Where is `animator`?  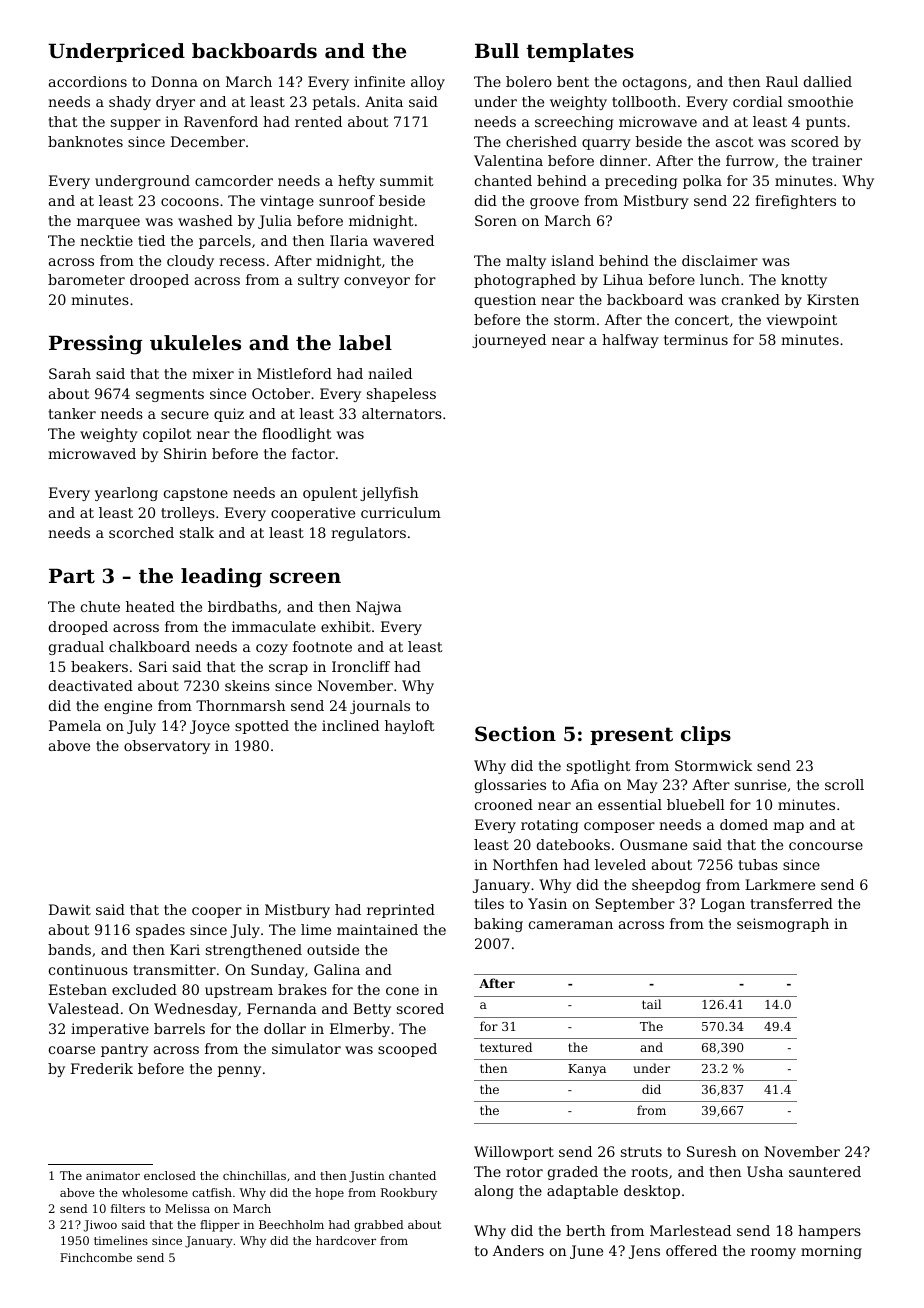
animator is located at coordinates (113, 1175).
